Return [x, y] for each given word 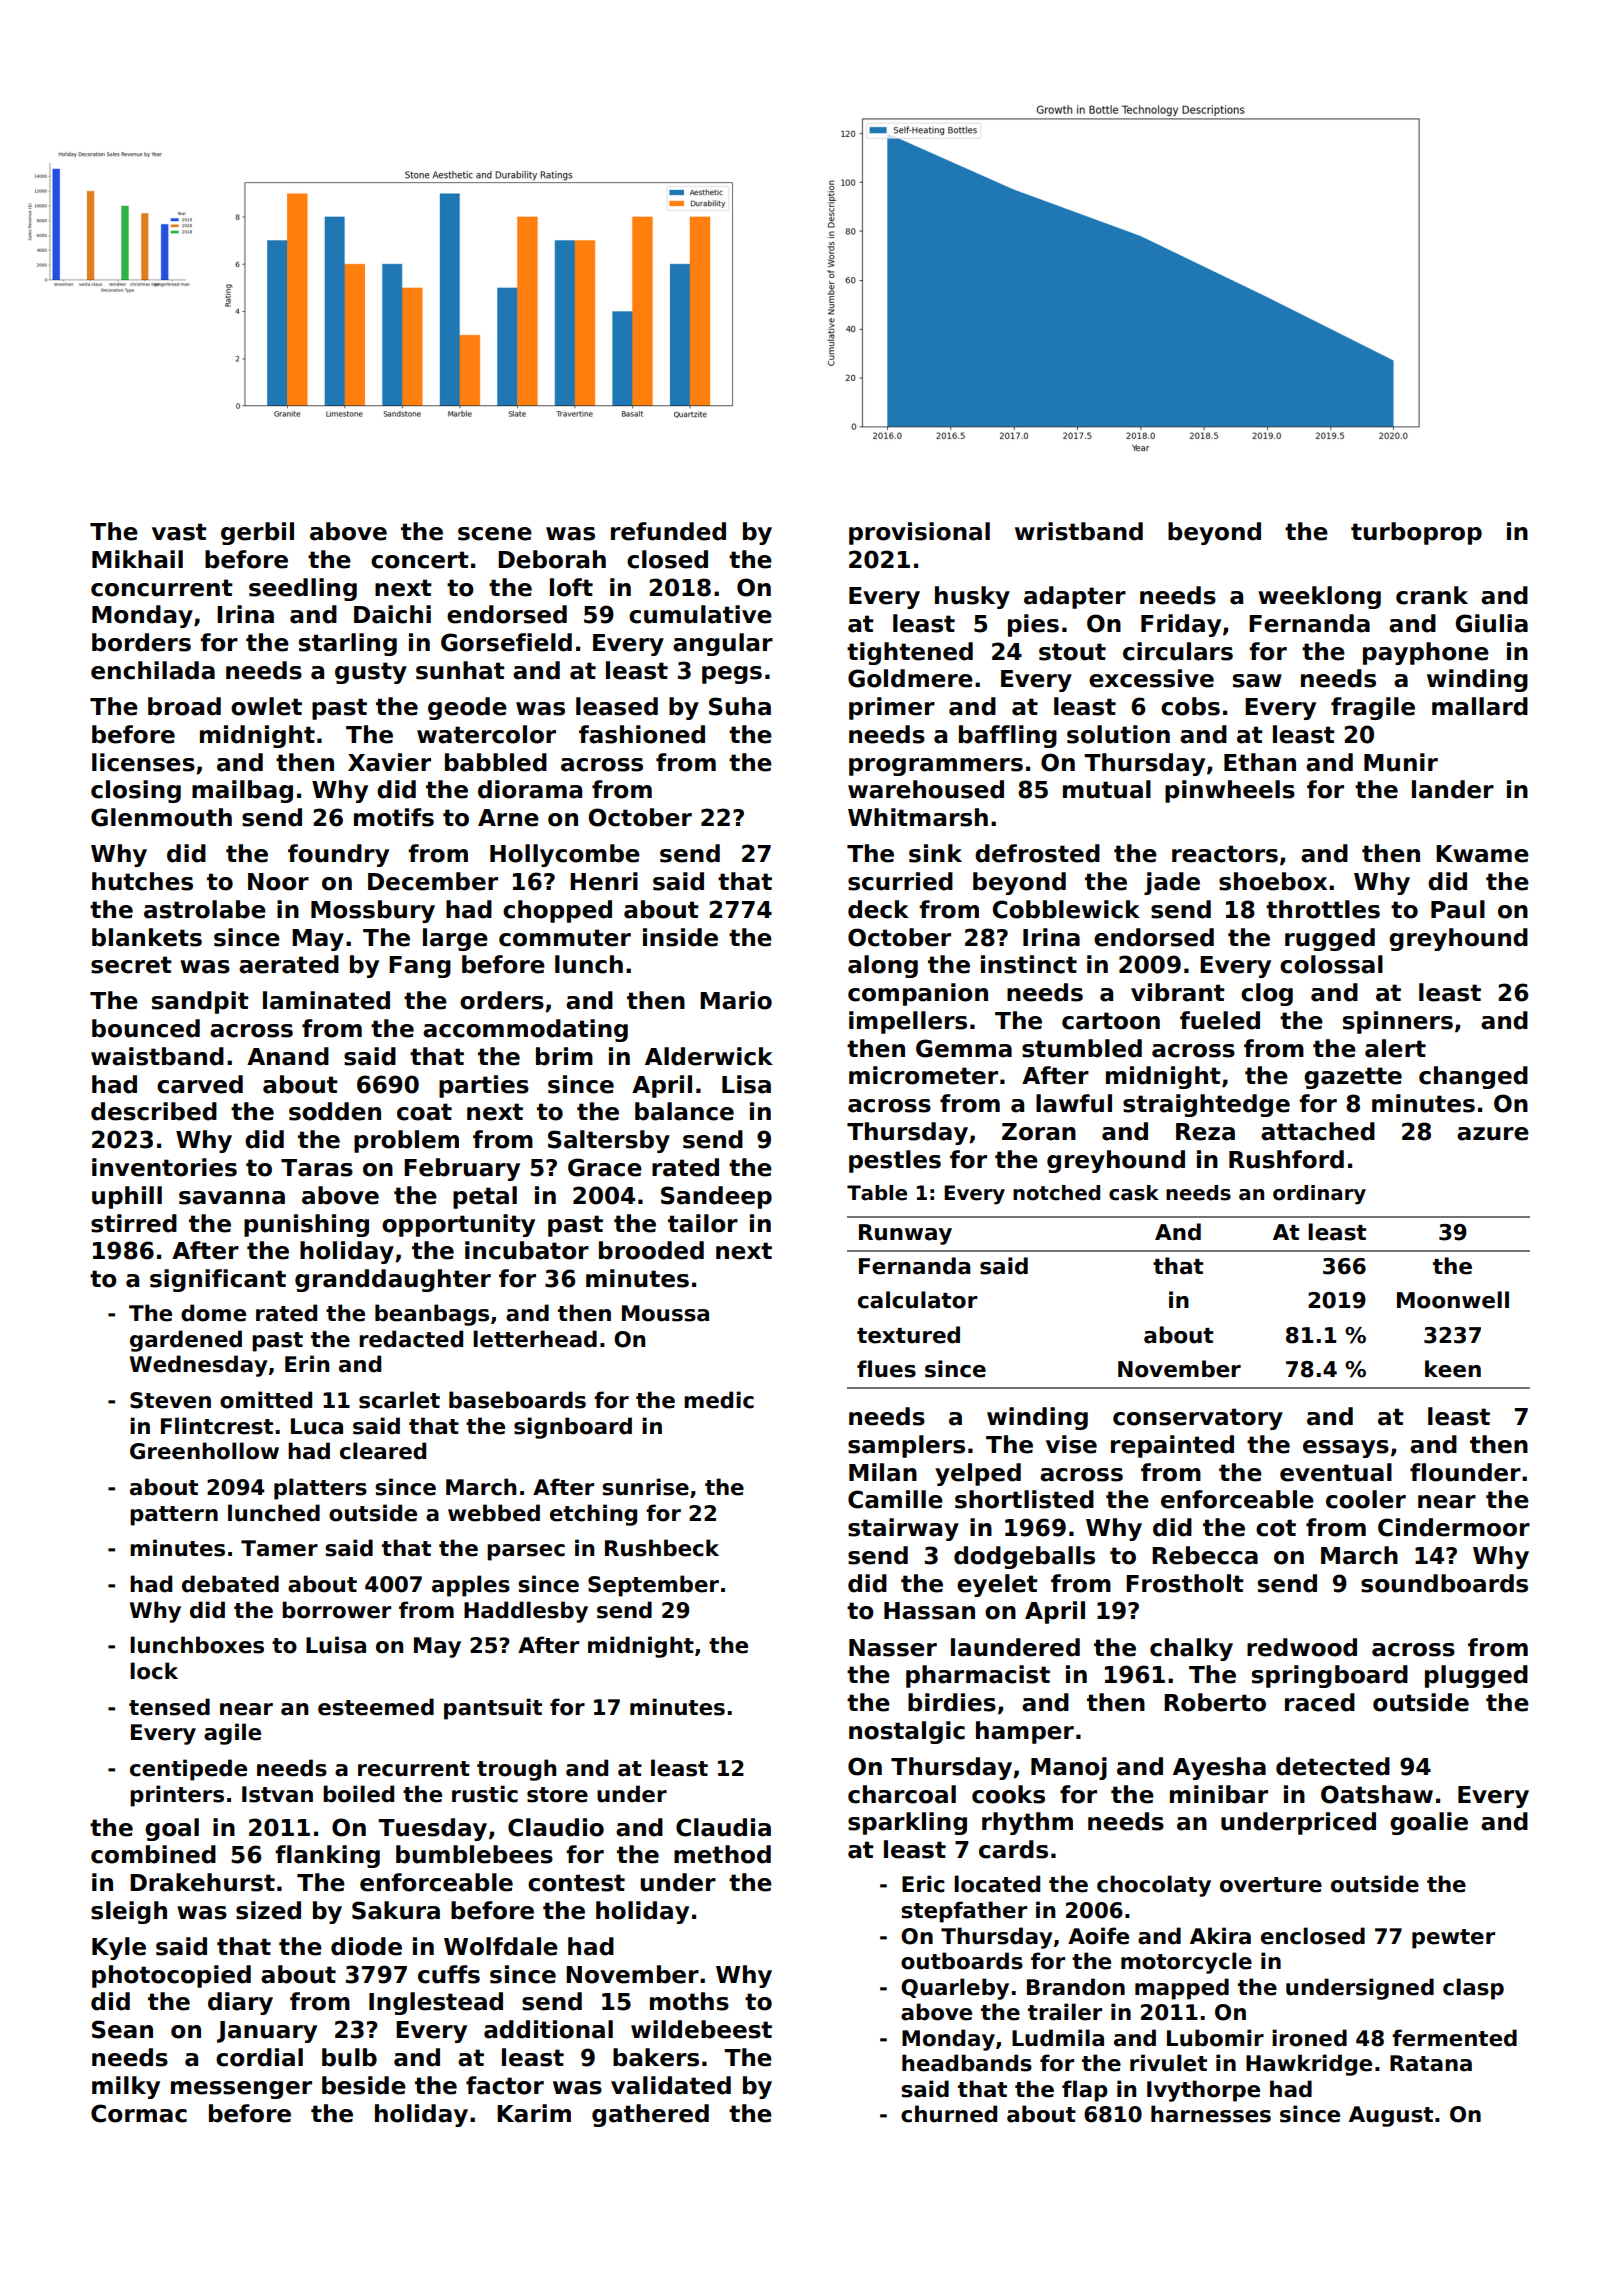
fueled [1220, 1020]
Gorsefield [506, 642]
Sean [122, 2029]
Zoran [1039, 1132]
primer [892, 708]
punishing [306, 1225]
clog [1267, 994]
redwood [1302, 1647]
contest [576, 1883]
